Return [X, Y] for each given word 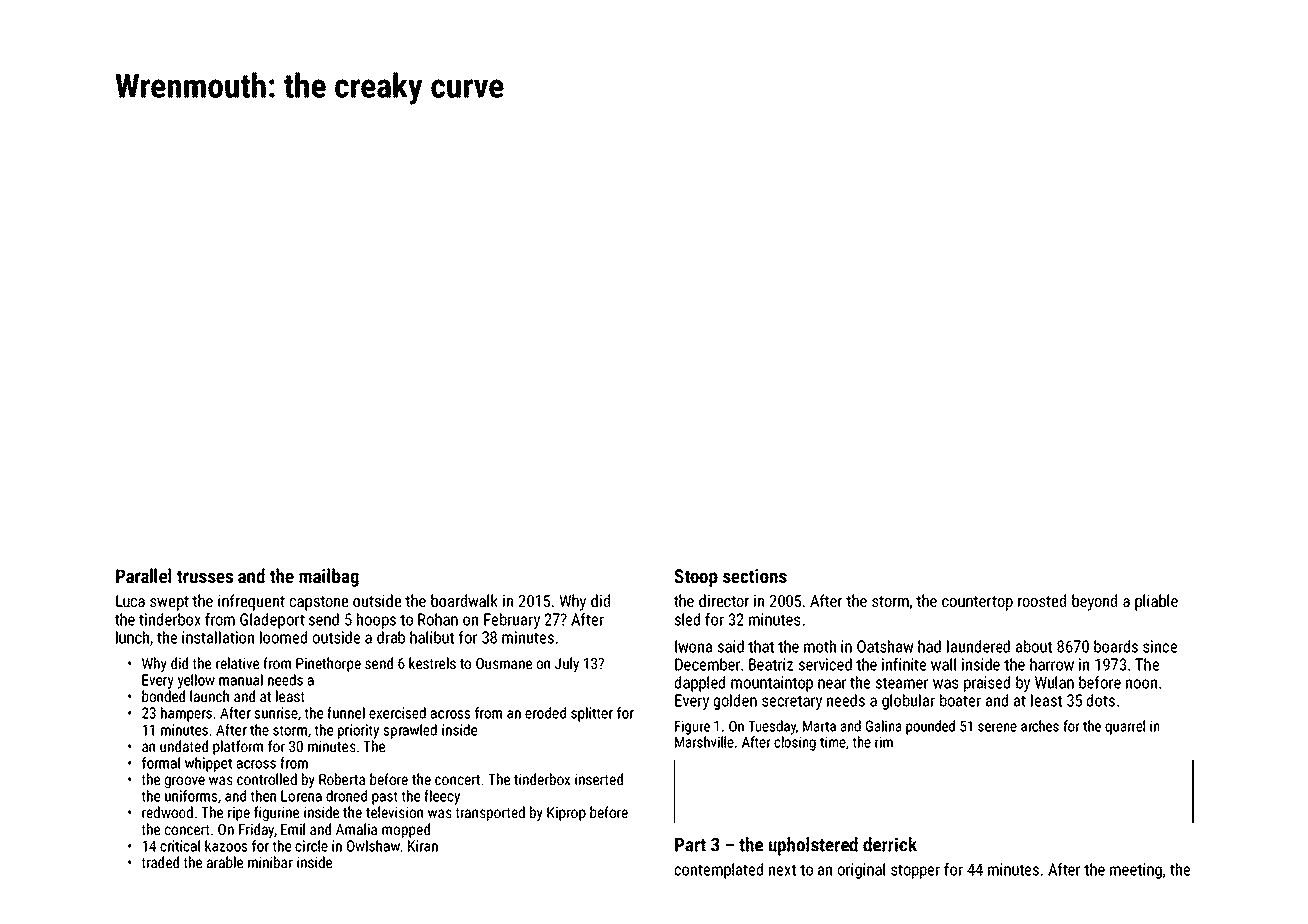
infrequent [251, 602]
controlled [267, 779]
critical [180, 846]
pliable [1156, 602]
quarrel [1125, 727]
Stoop [696, 578]
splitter [592, 714]
